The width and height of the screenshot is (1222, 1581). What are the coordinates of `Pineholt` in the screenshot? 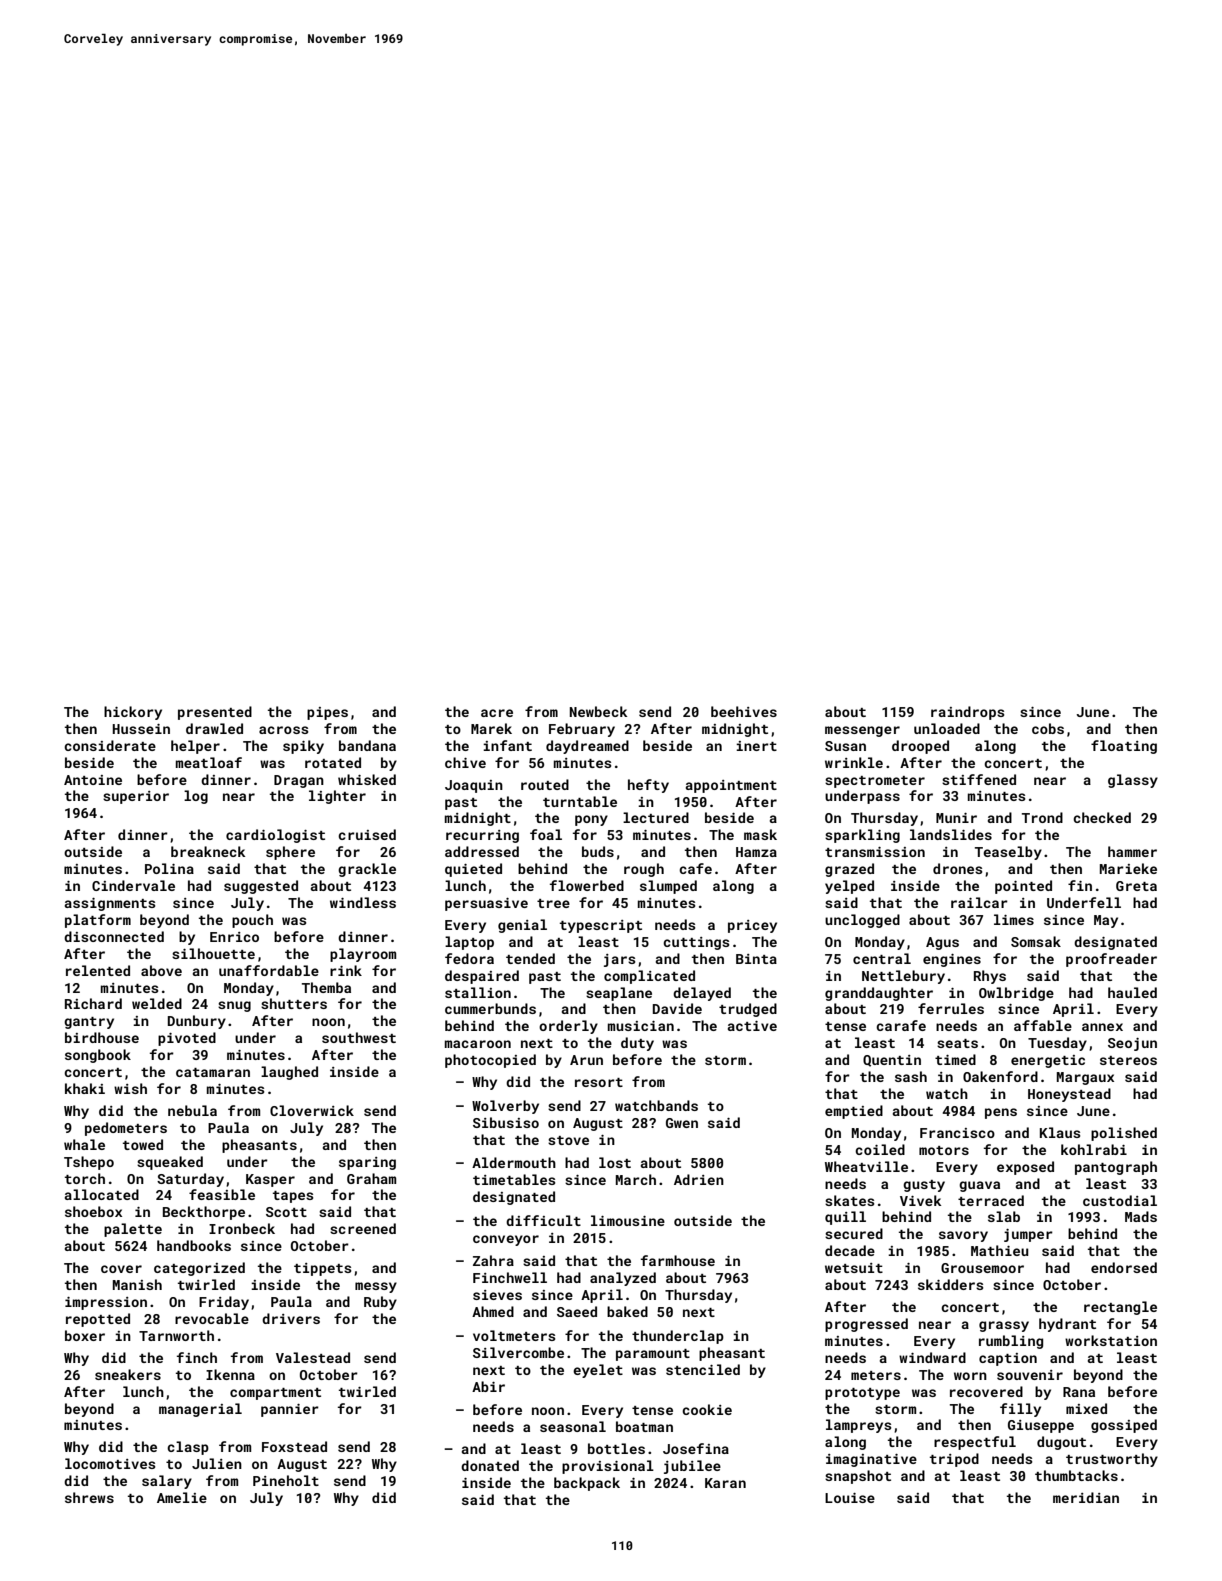 It's located at (286, 1480).
